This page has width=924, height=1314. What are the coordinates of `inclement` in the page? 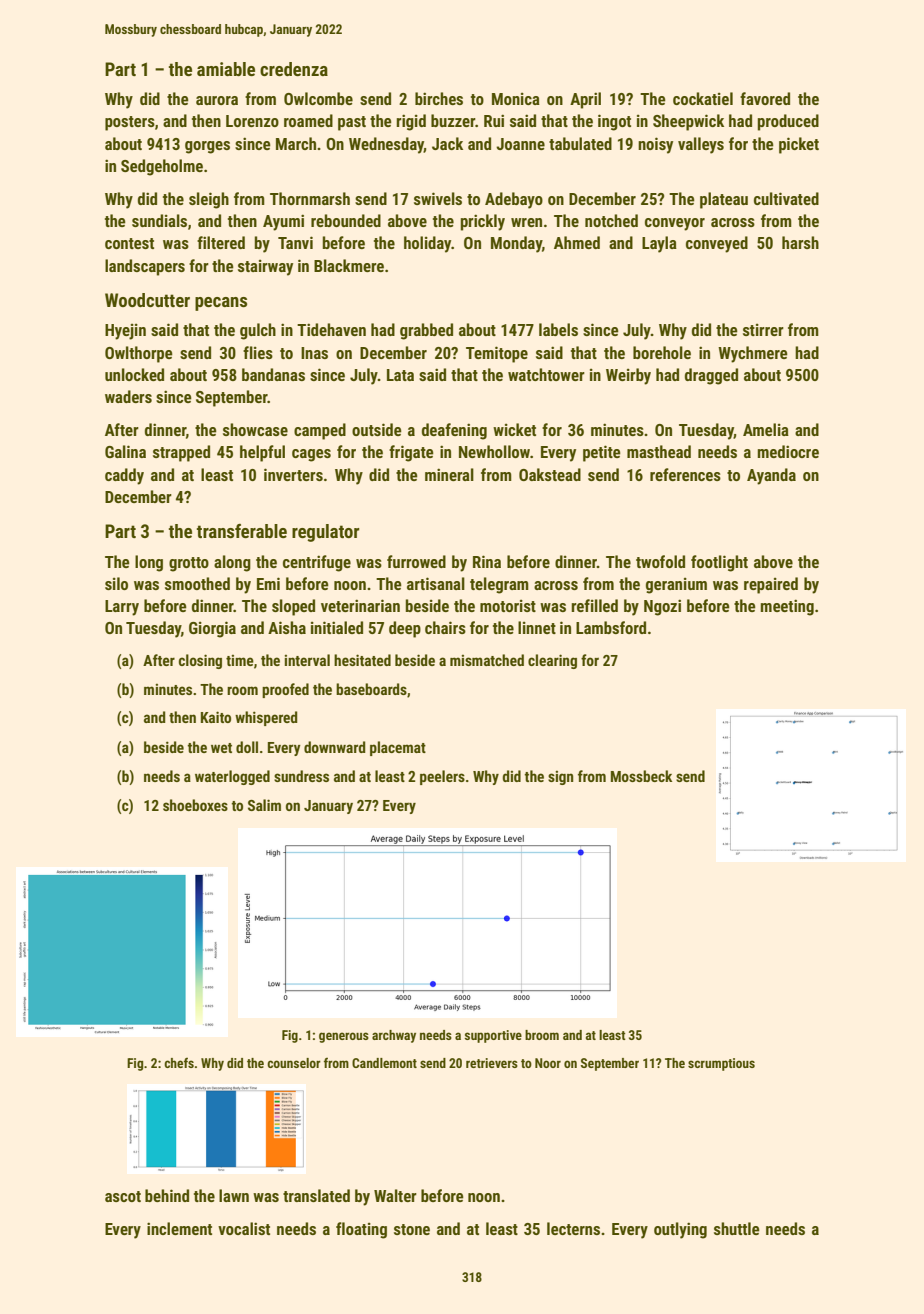 It's located at (179, 1228).
